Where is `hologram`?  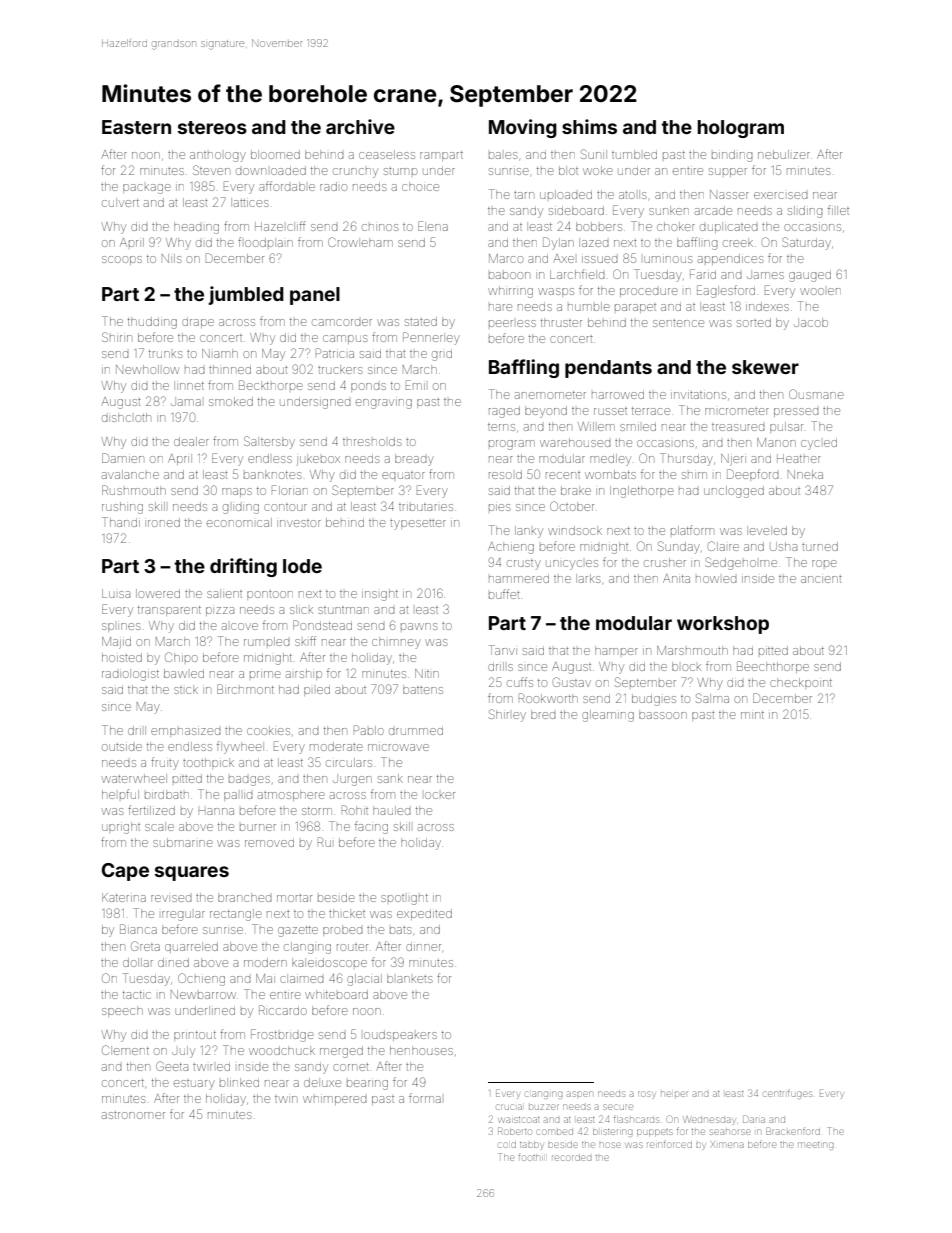 hologram is located at coordinates (741, 129).
